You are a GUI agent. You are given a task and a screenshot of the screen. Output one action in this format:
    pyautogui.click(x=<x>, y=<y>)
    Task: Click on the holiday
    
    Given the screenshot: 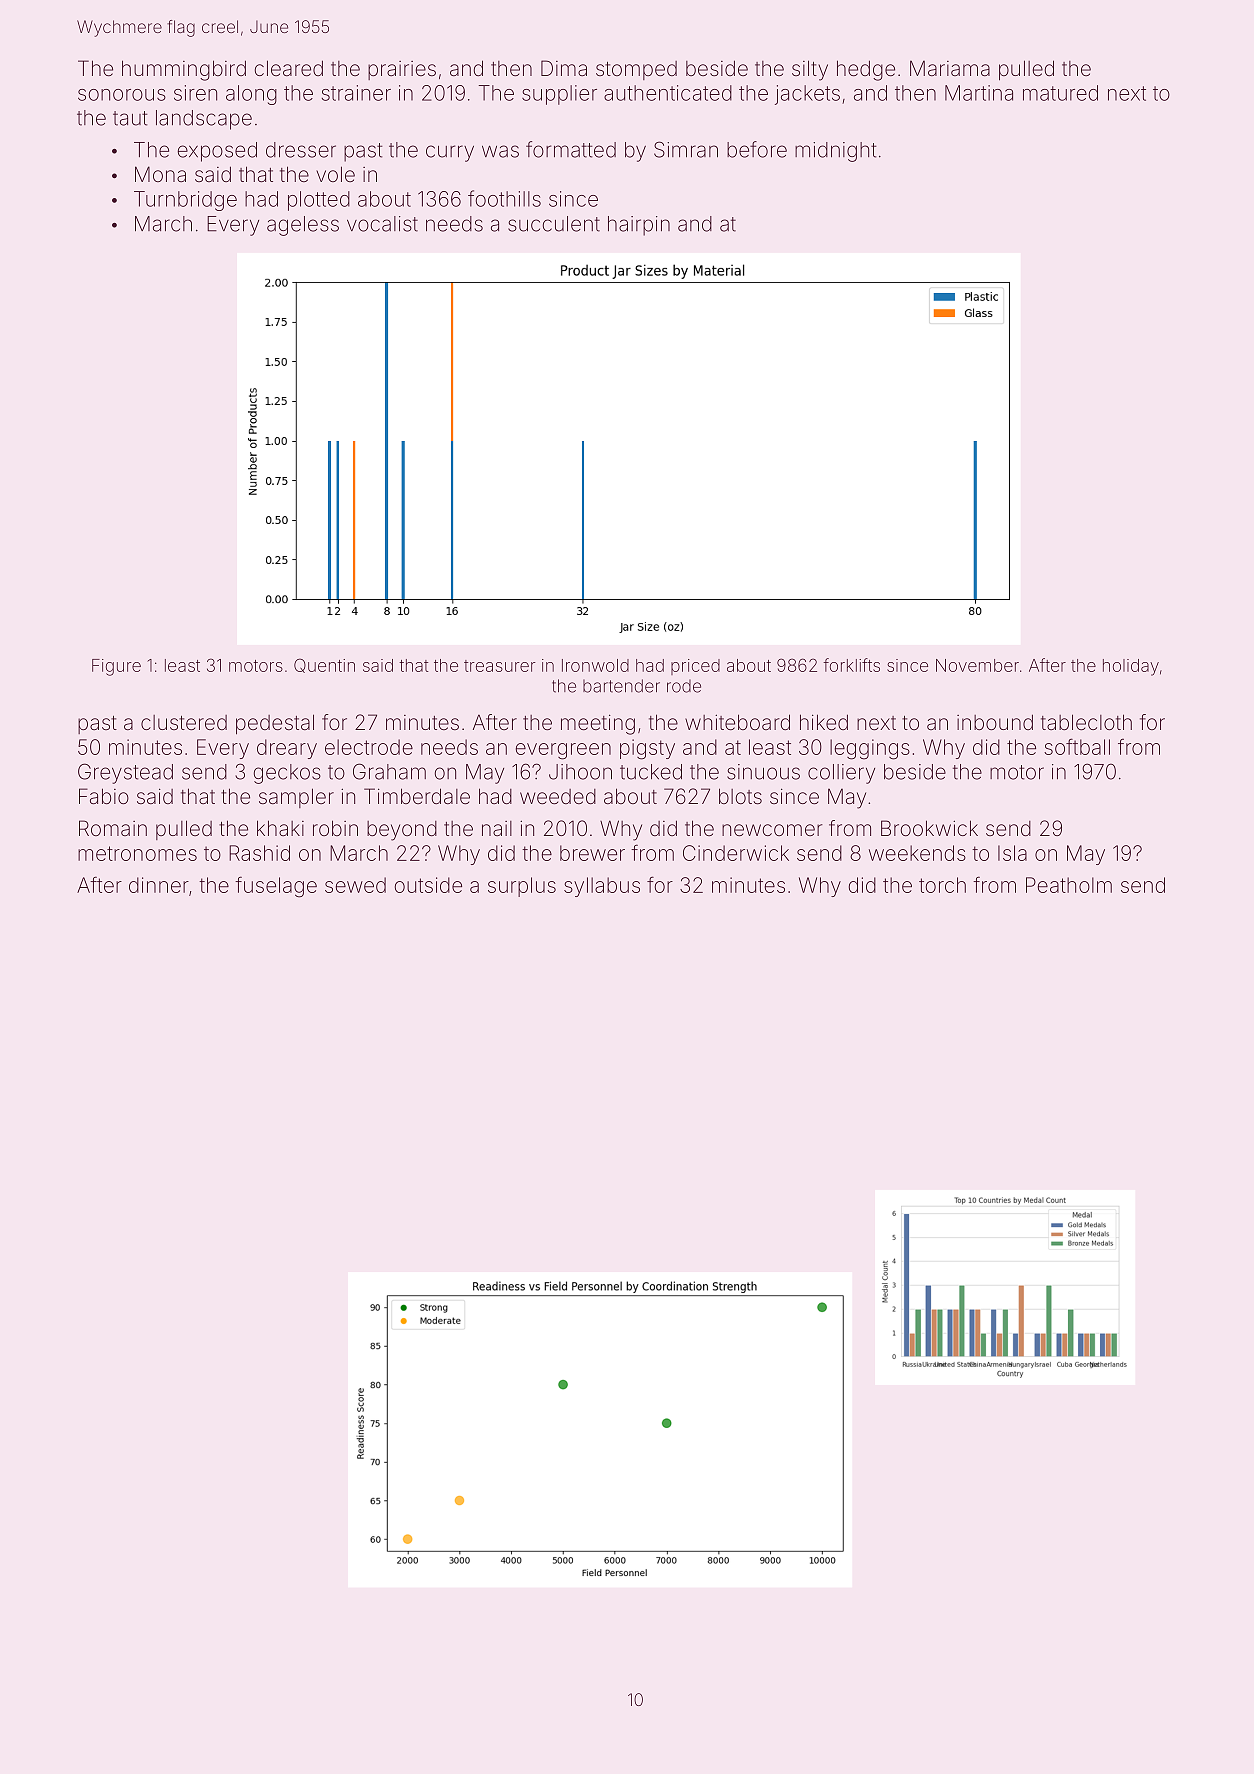 What is the action you would take?
    pyautogui.click(x=1131, y=667)
